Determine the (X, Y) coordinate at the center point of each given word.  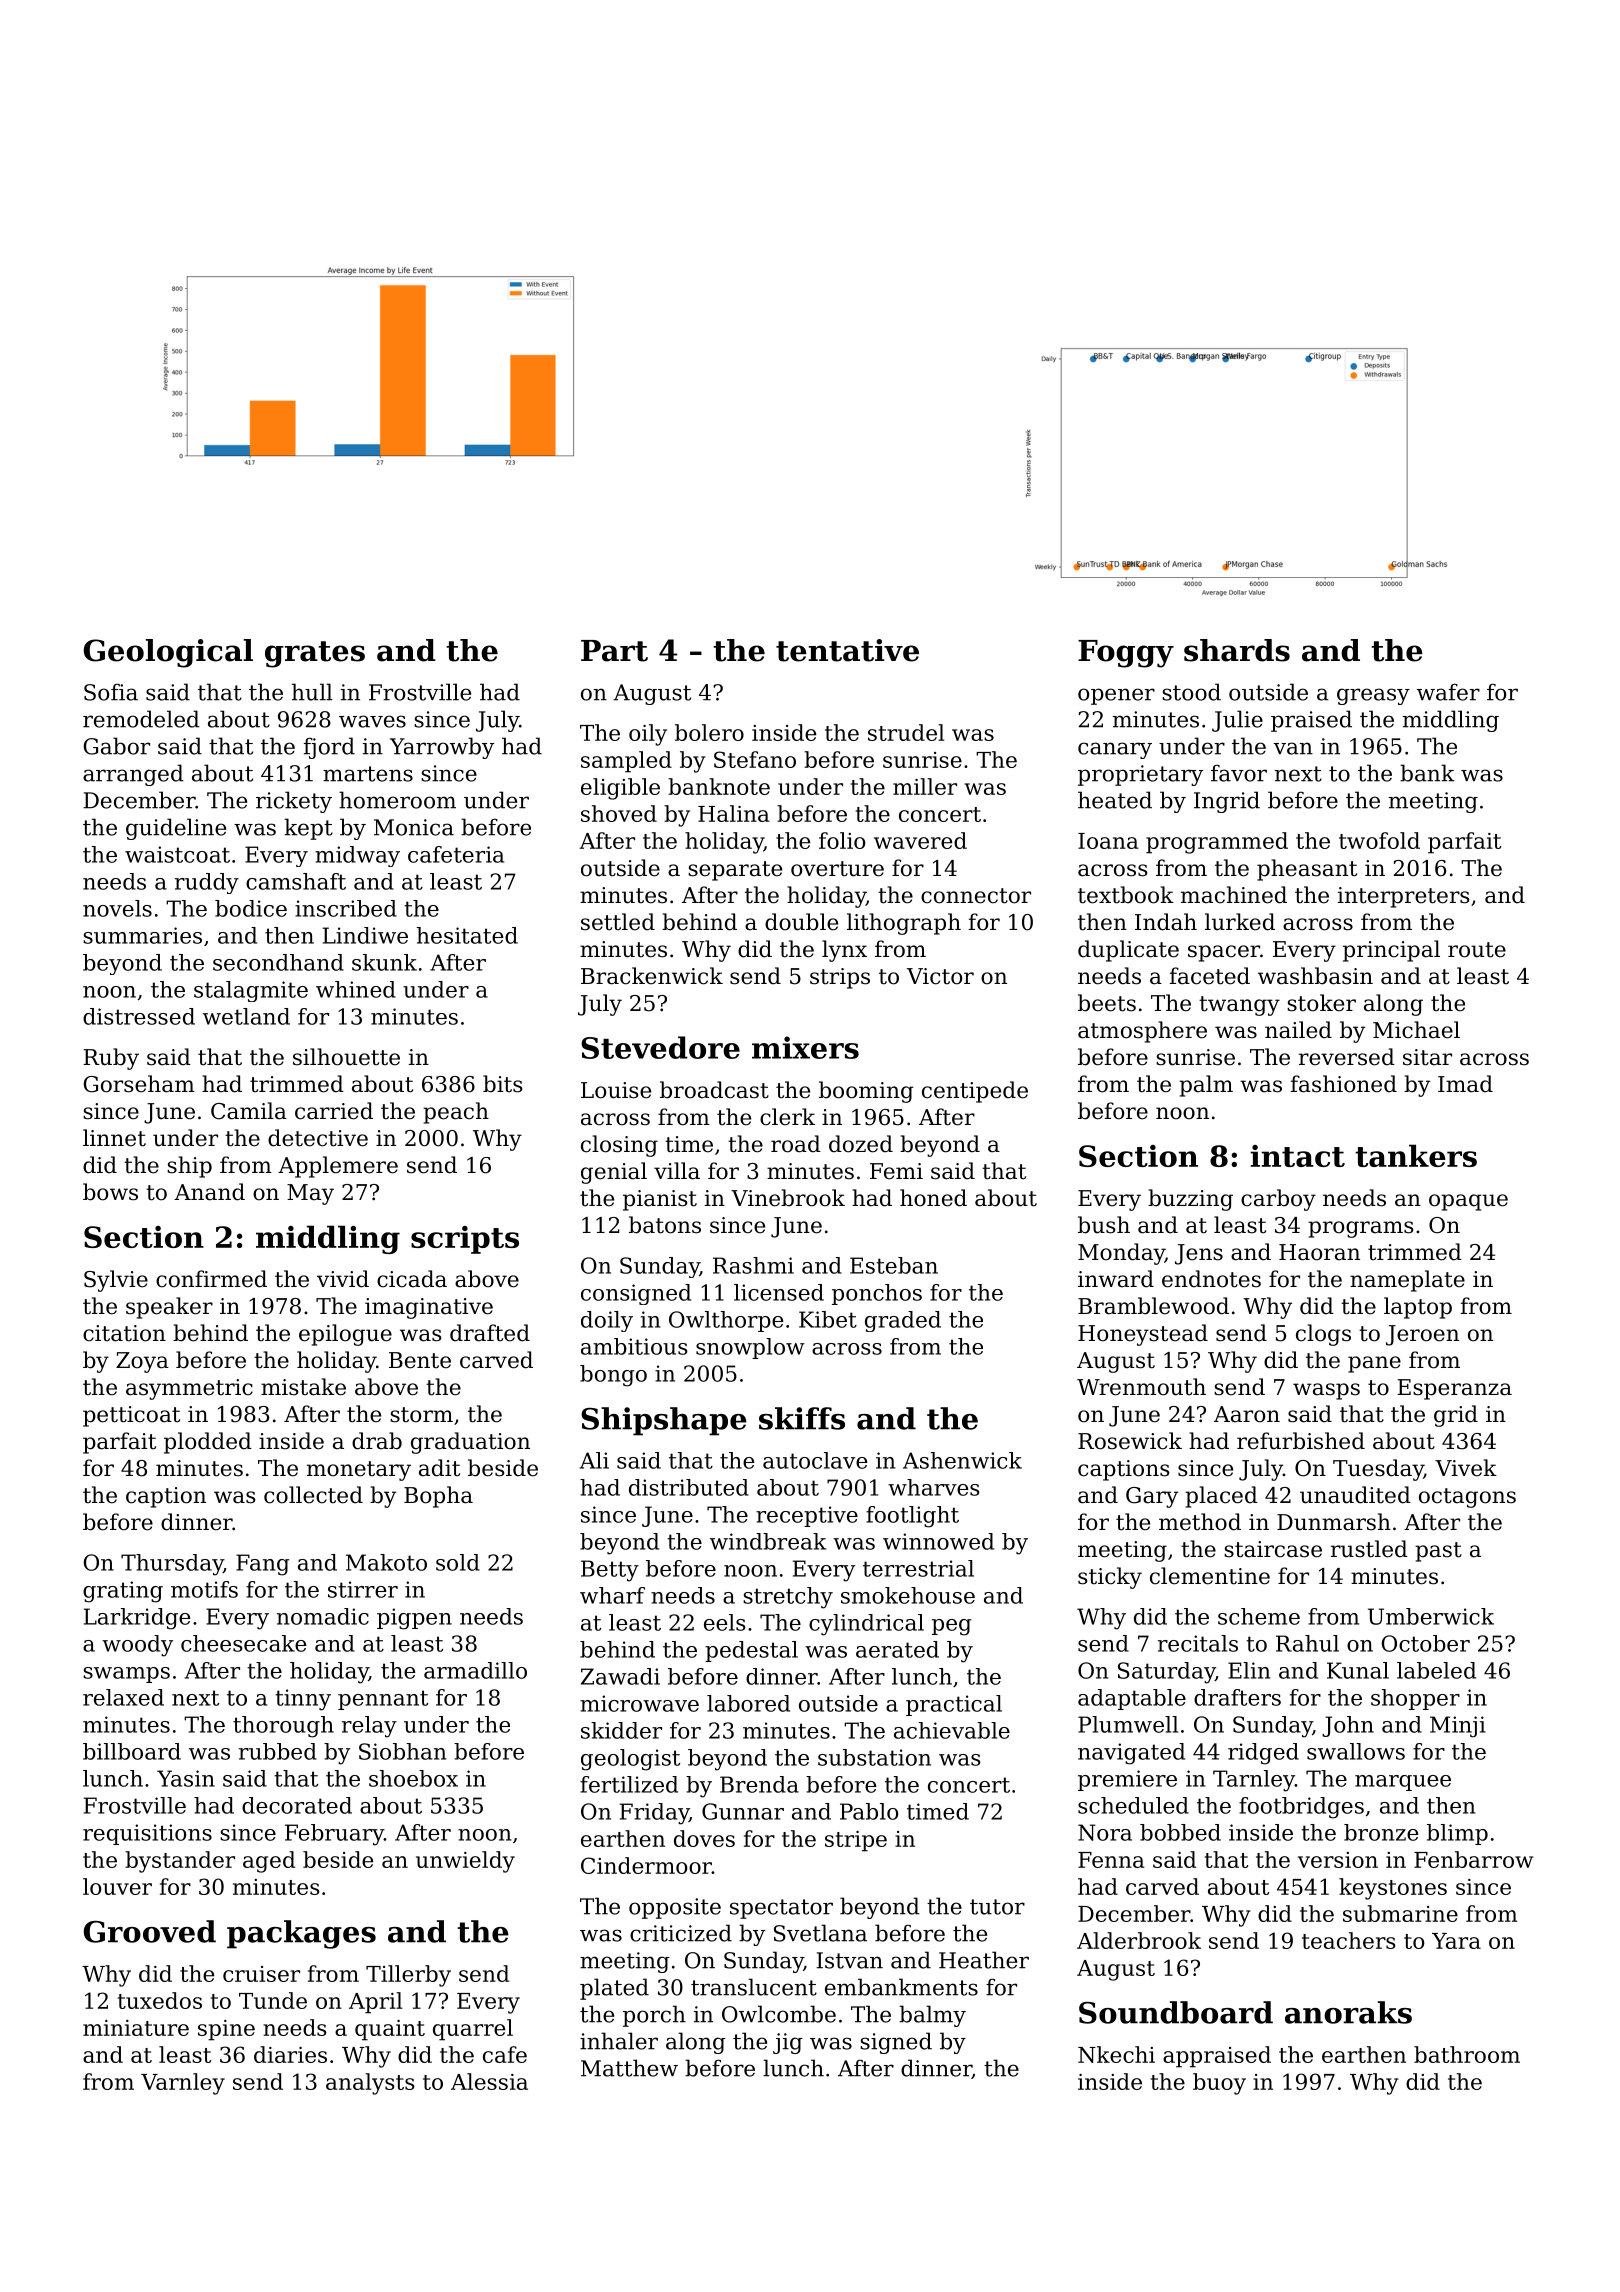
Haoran (1319, 1252)
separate (735, 871)
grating (123, 1592)
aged (269, 1862)
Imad (1465, 1084)
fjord (329, 748)
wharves (934, 1487)
